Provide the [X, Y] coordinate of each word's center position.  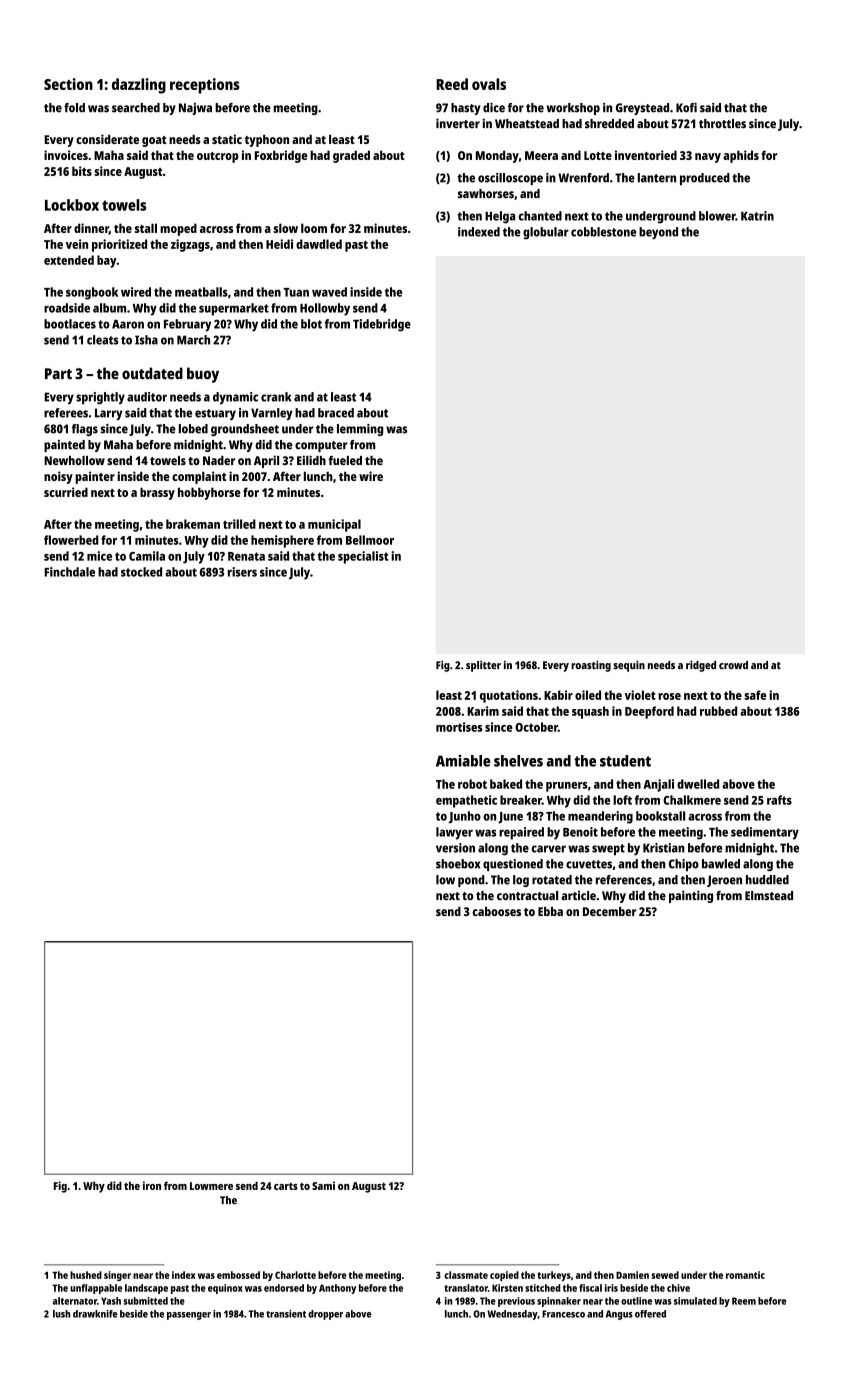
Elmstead [769, 895]
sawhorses [486, 193]
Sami [323, 1185]
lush [61, 1314]
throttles [722, 123]
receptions [205, 86]
